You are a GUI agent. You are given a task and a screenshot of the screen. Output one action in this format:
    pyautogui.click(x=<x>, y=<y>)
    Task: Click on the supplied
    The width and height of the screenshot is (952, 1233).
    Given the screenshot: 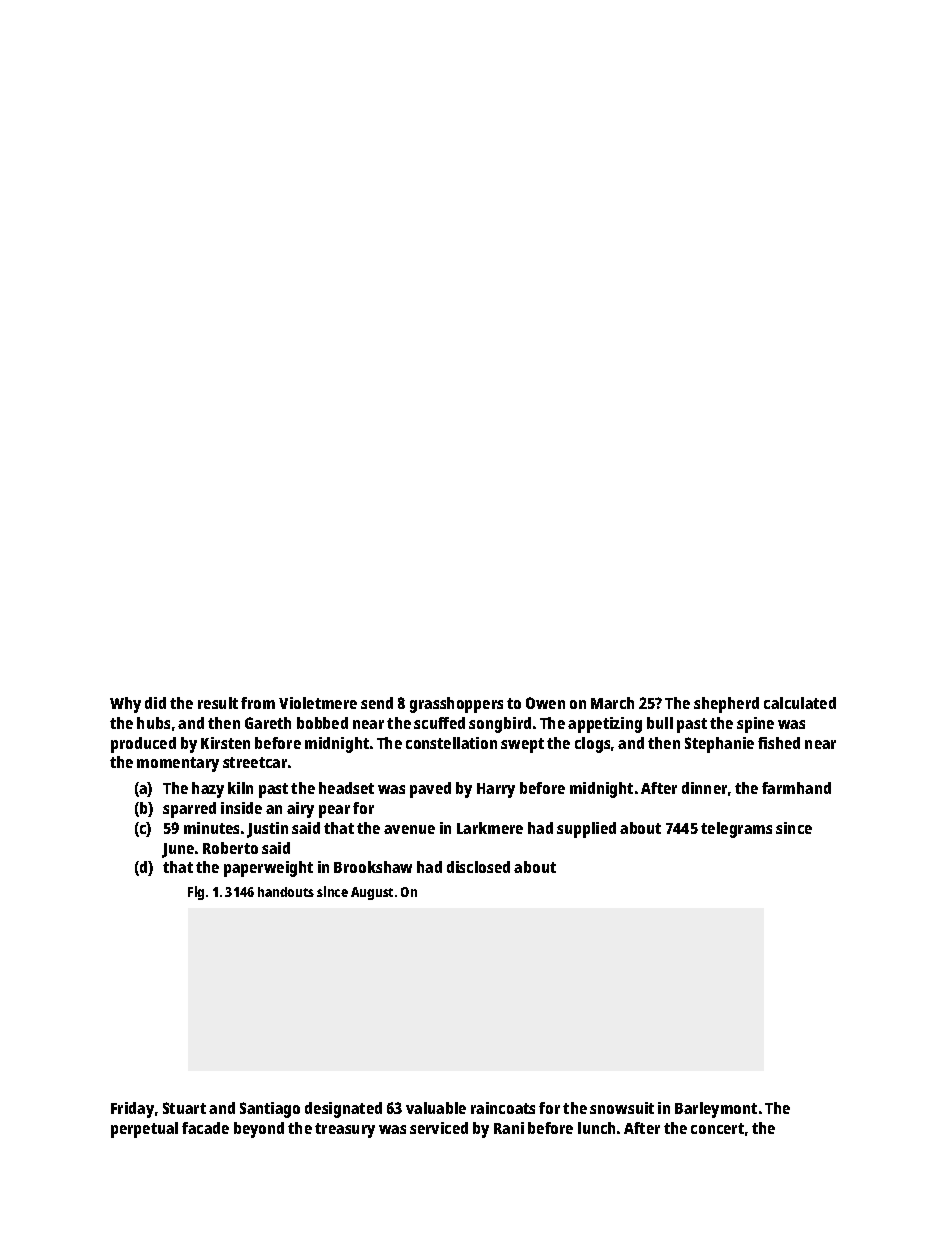 What is the action you would take?
    pyautogui.click(x=586, y=830)
